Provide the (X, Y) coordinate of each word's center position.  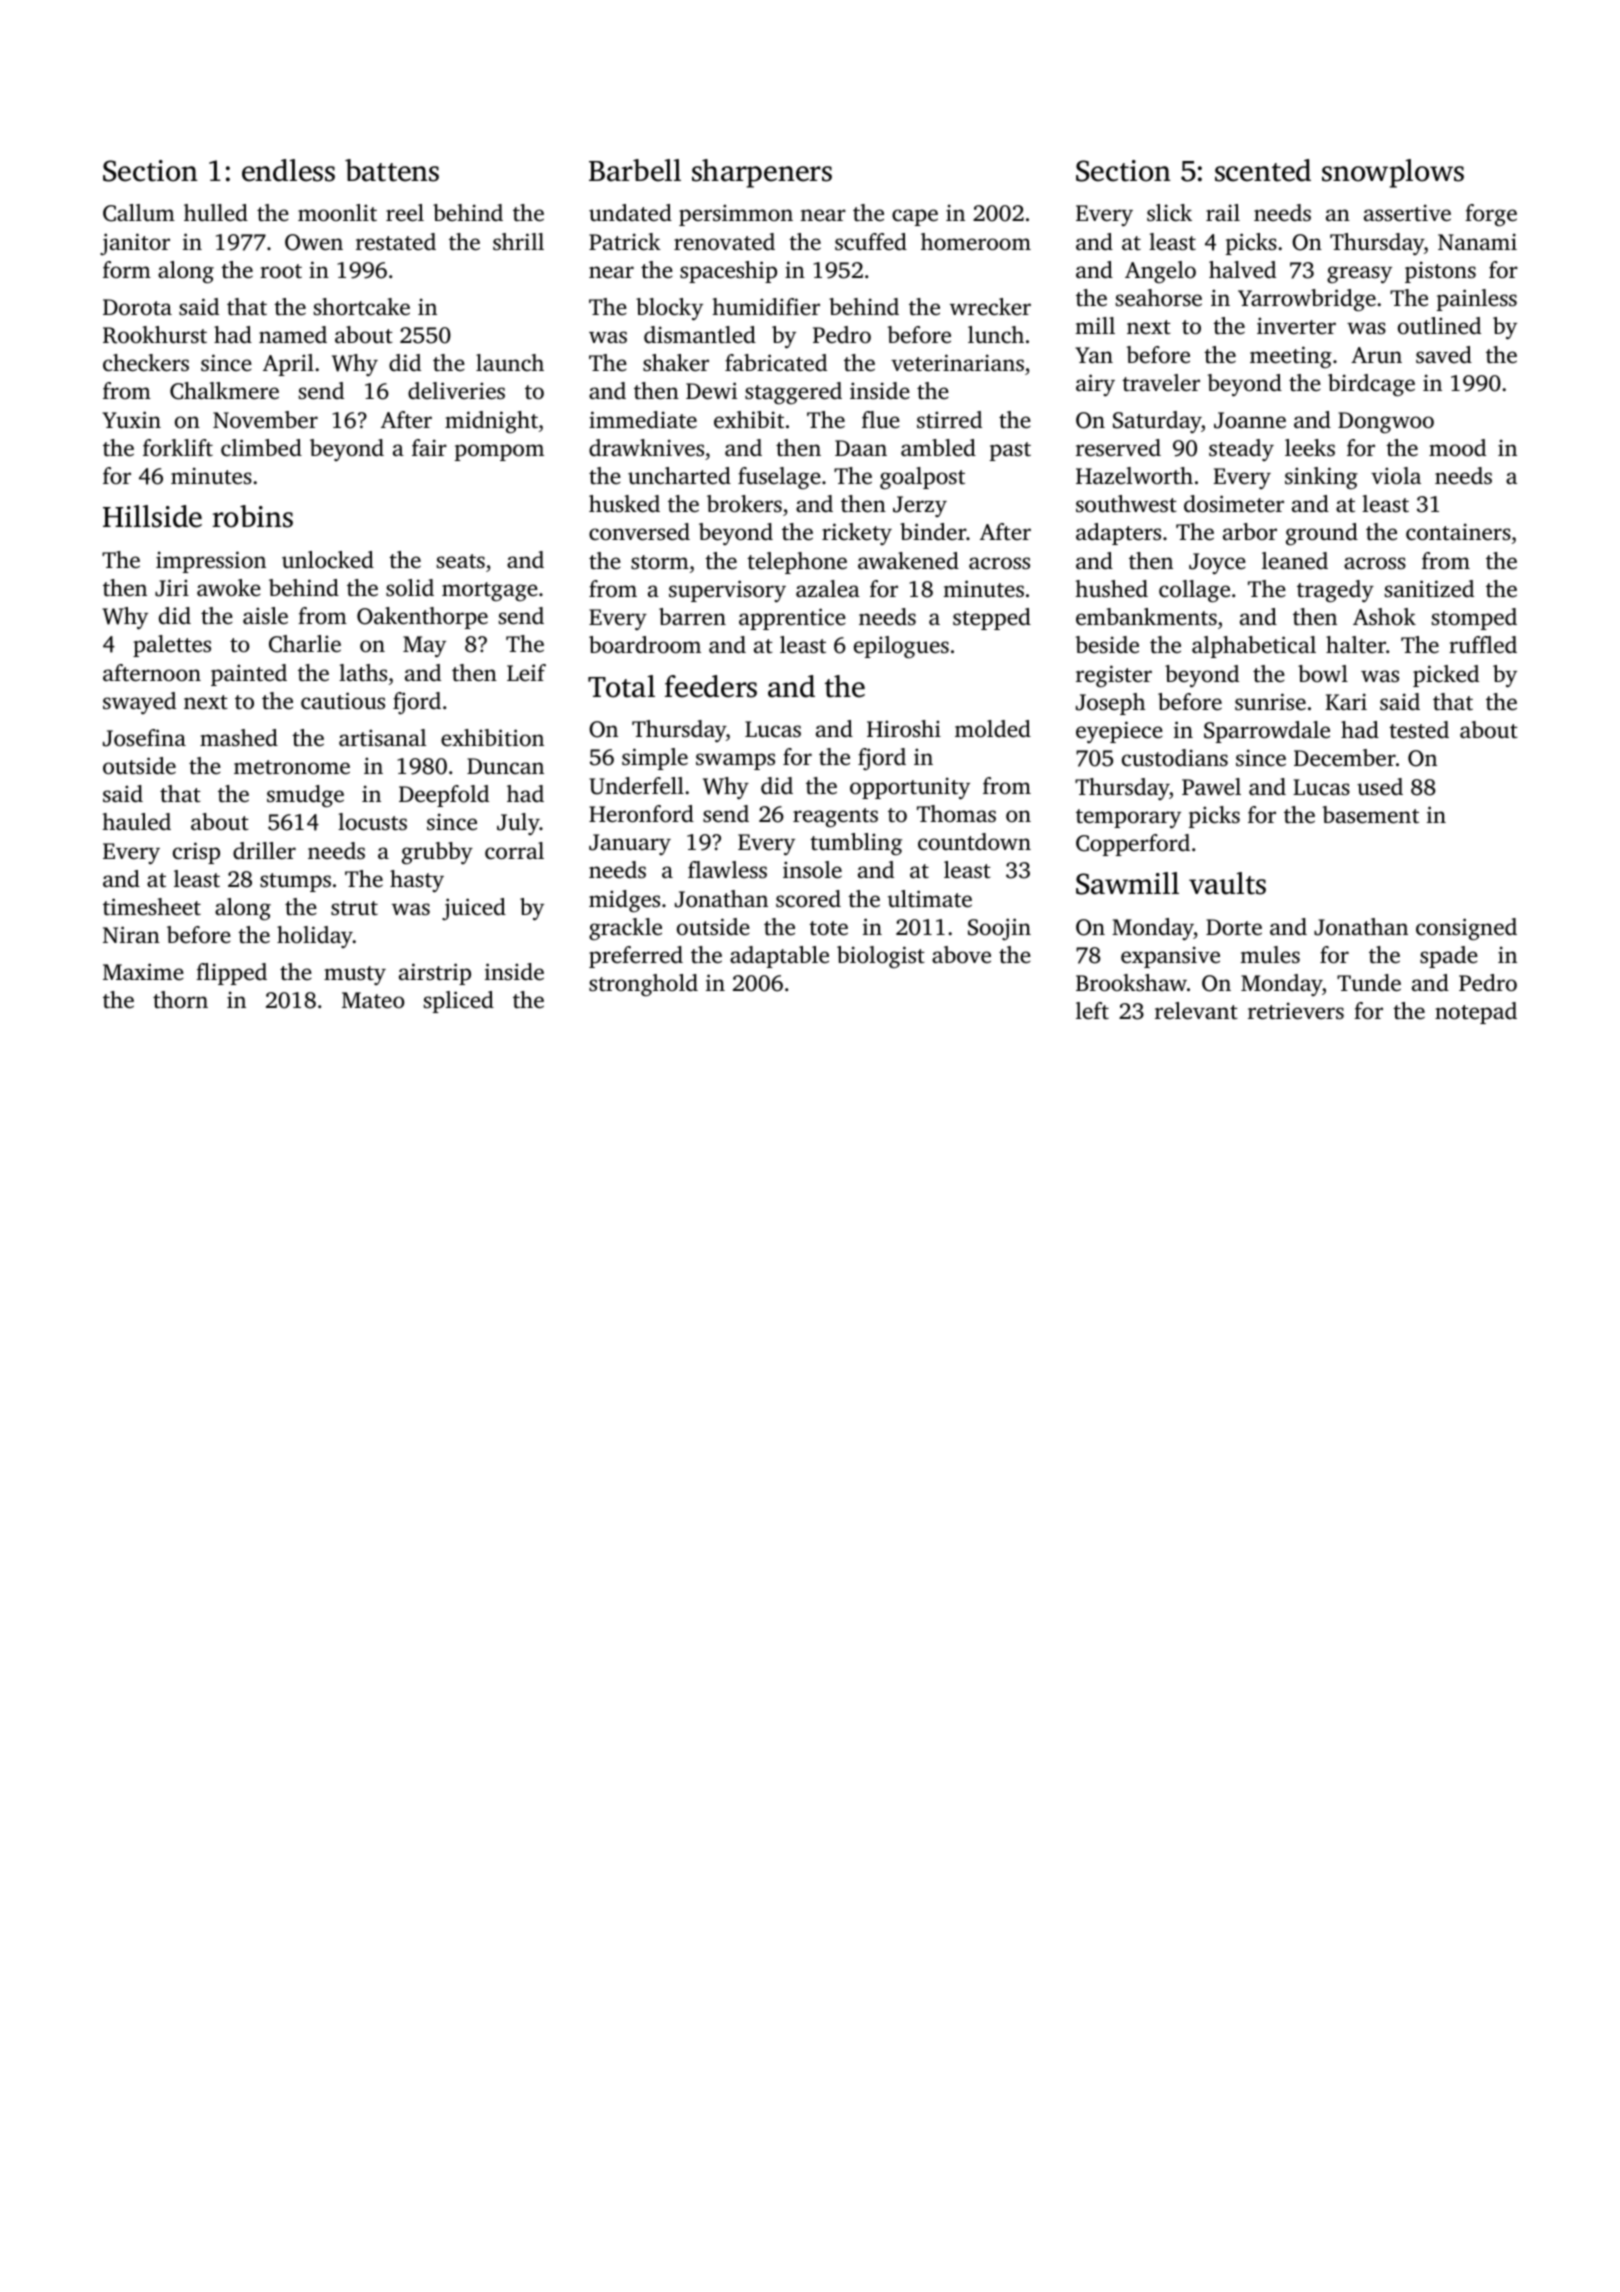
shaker (676, 363)
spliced (459, 1002)
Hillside (152, 516)
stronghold (643, 985)
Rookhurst (155, 335)
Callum (139, 213)
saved (1444, 355)
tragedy (1335, 591)
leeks (1310, 448)
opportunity (910, 788)
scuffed (871, 242)
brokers (744, 504)
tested (1419, 730)
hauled (137, 822)
